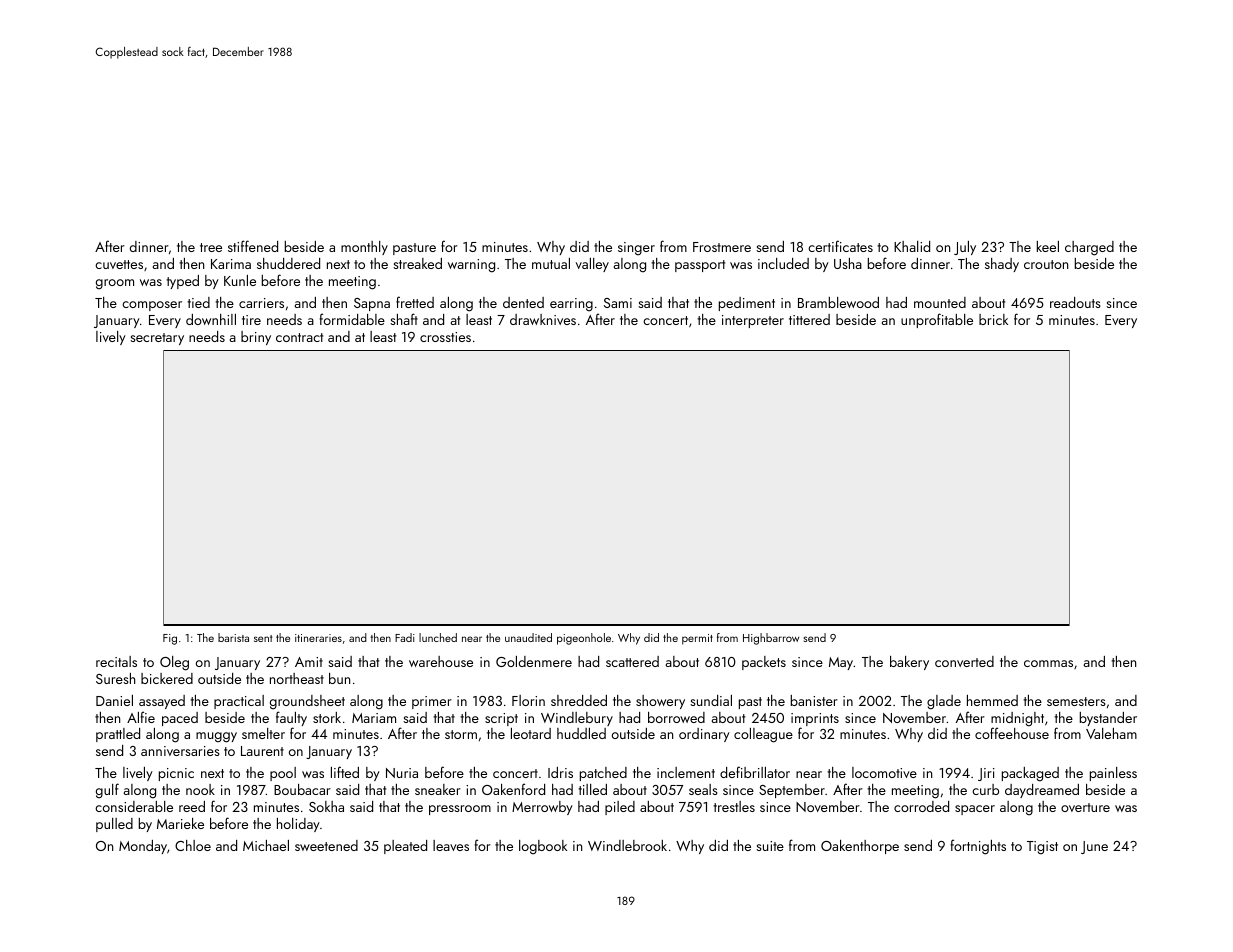 The width and height of the page is (1233, 952). Describe the element at coordinates (451, 845) in the page. I see `leaves` at that location.
